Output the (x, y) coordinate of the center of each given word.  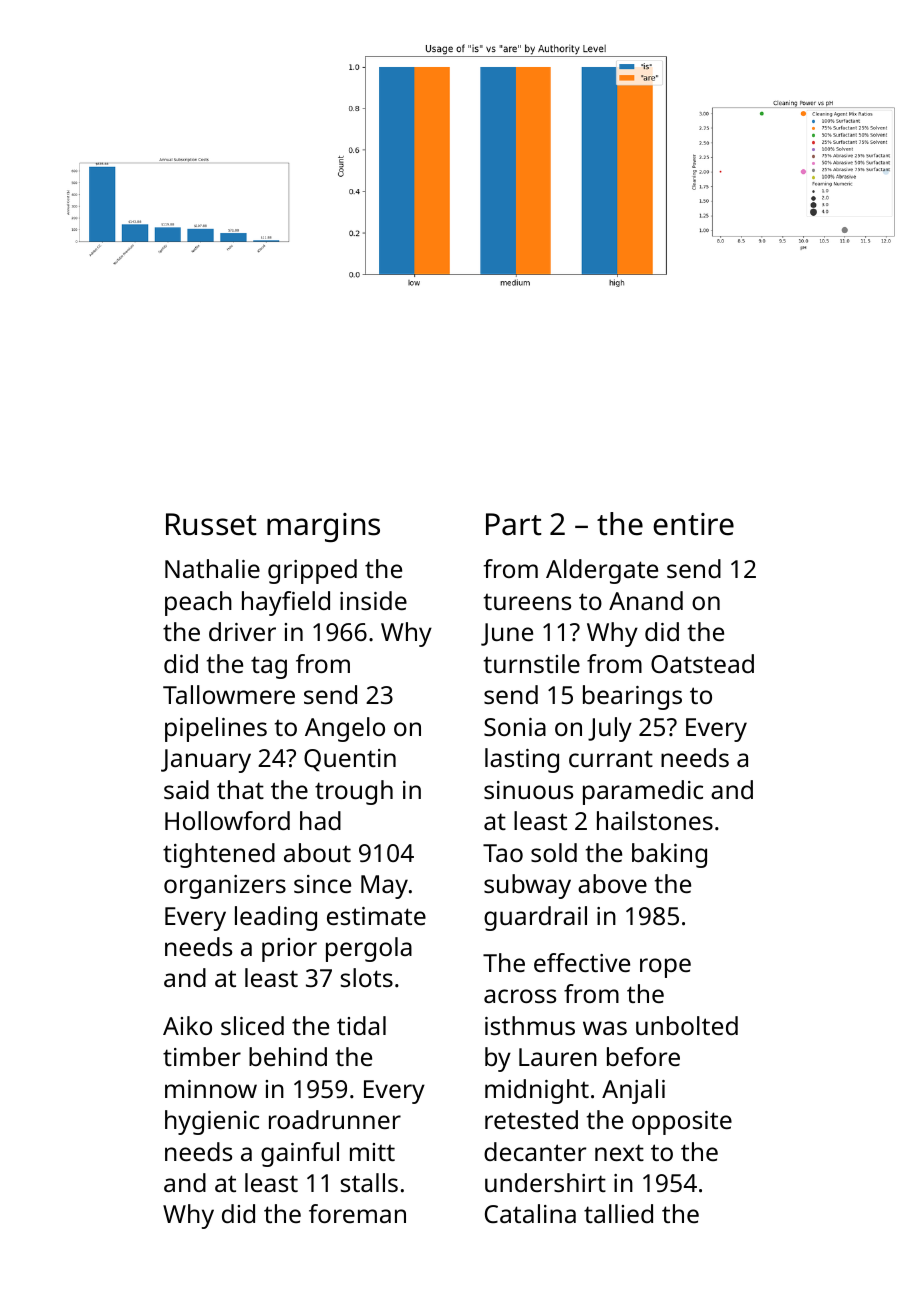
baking (669, 855)
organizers (225, 887)
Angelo (345, 729)
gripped (312, 571)
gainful (300, 1154)
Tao (503, 853)
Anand (646, 600)
